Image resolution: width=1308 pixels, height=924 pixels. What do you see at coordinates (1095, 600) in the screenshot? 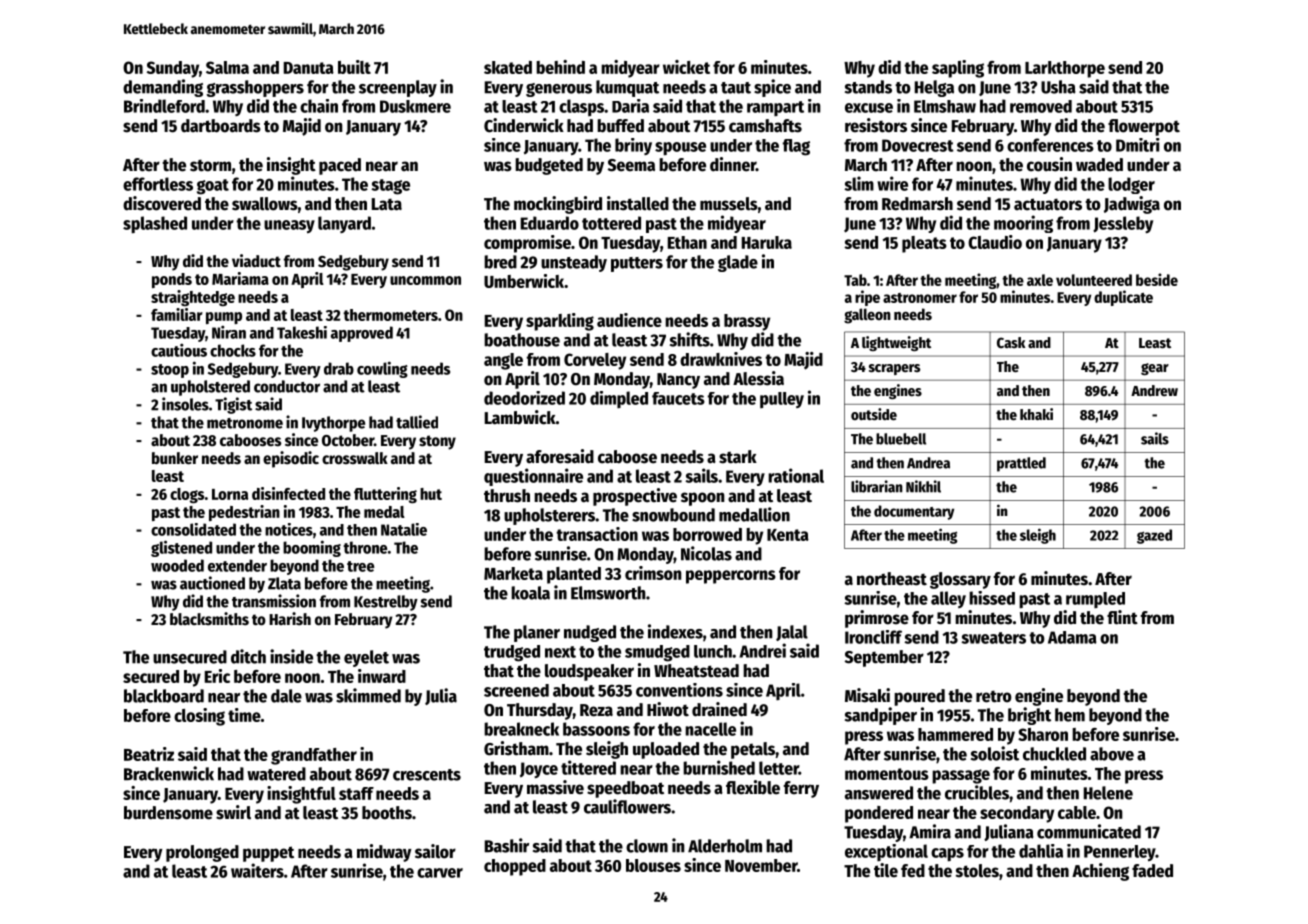
I see `rumpled` at bounding box center [1095, 600].
